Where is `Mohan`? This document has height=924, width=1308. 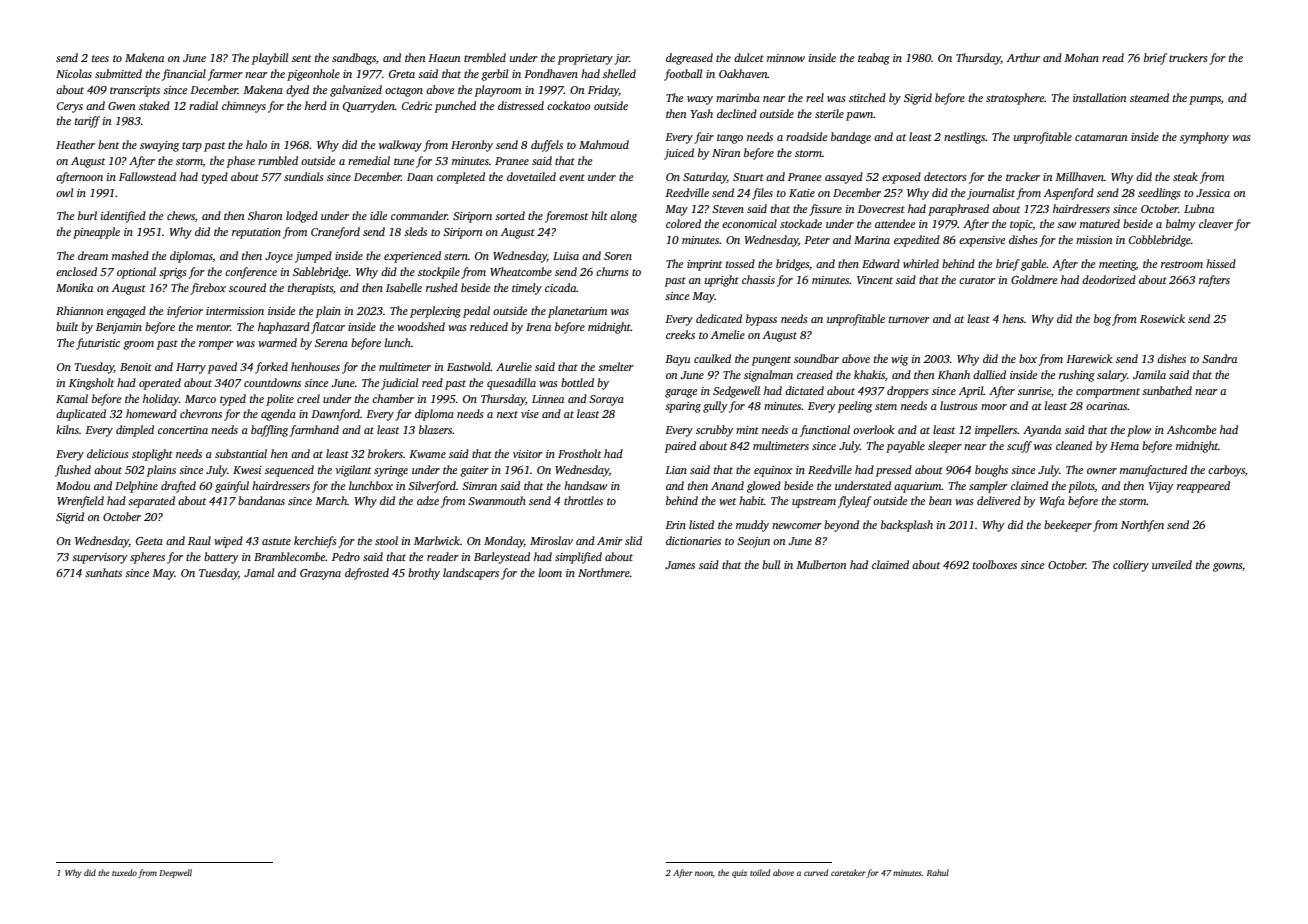 Mohan is located at coordinates (1081, 57).
